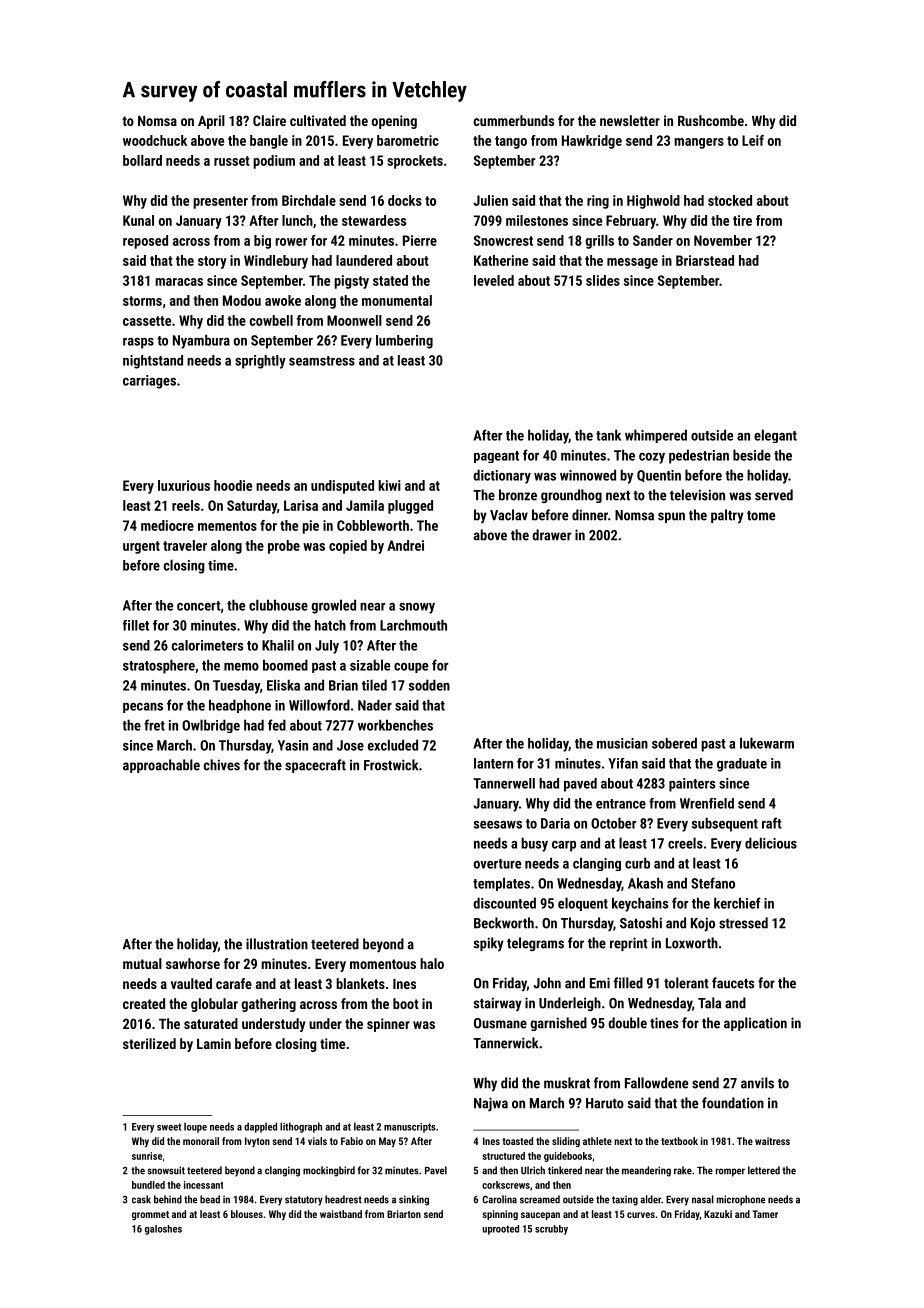 Image resolution: width=924 pixels, height=1308 pixels. Describe the element at coordinates (592, 142) in the screenshot. I see `Hawkridge` at that location.
